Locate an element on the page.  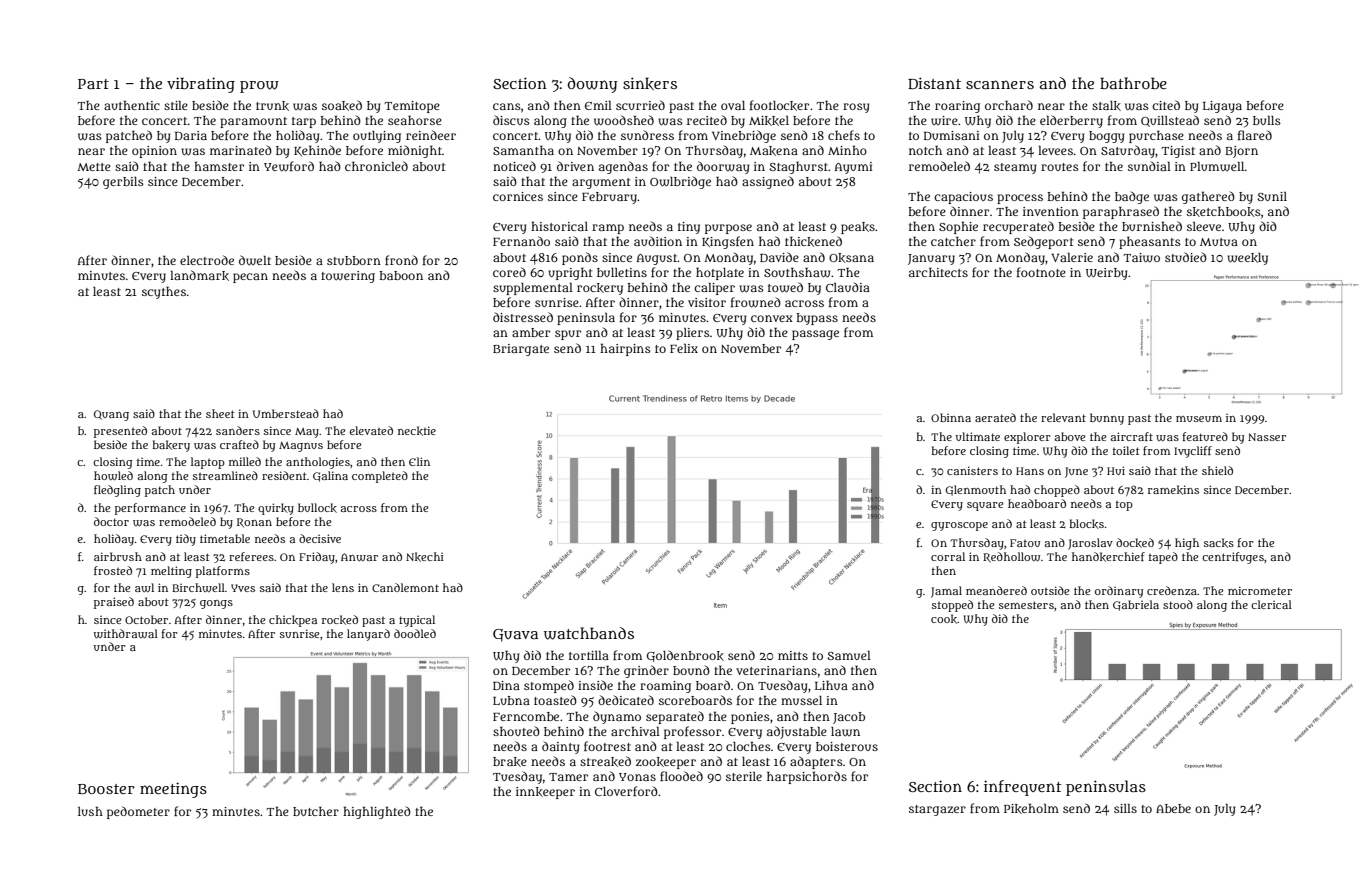
Glenmouth is located at coordinates (975, 490).
